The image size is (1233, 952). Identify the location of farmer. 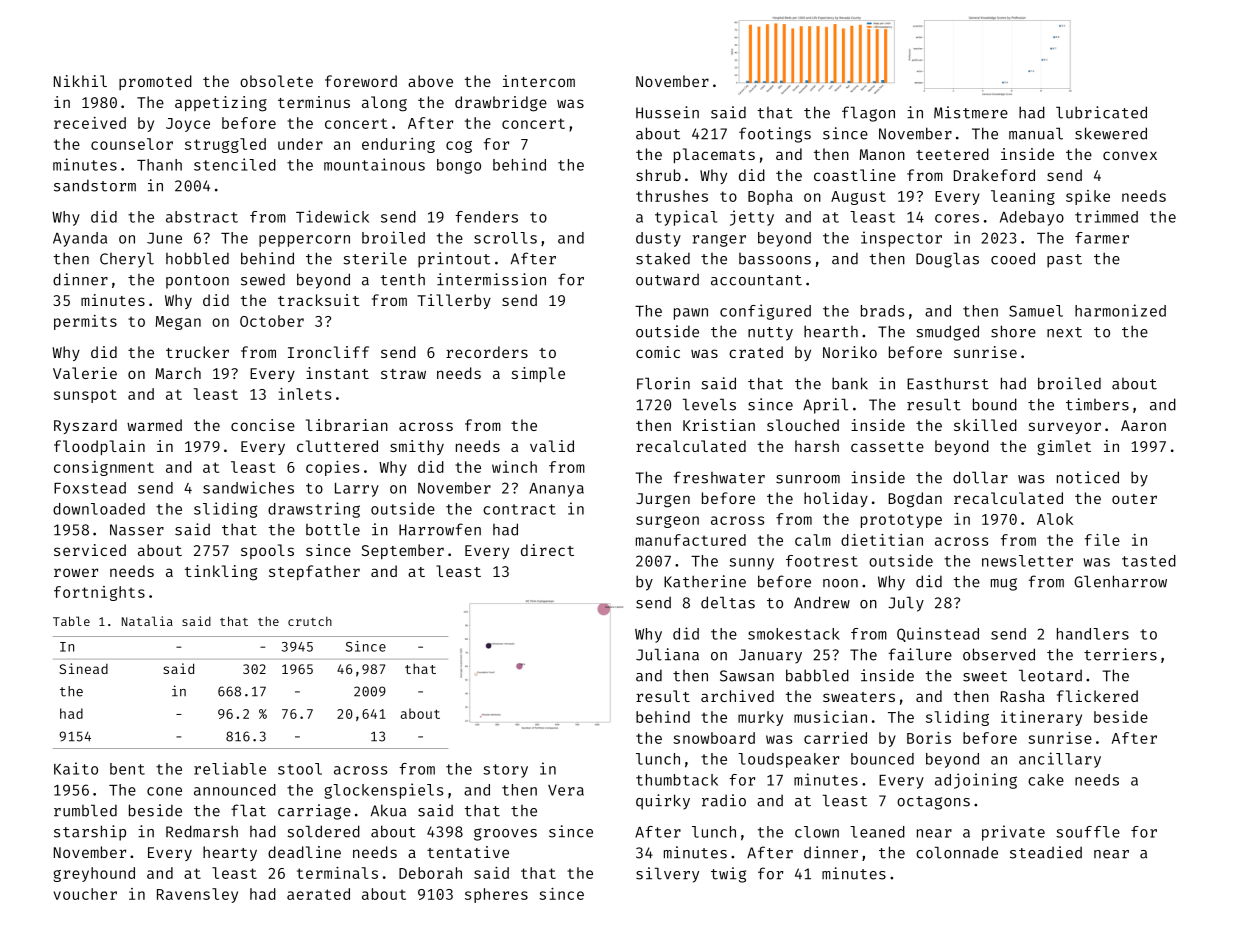
(1102, 238).
